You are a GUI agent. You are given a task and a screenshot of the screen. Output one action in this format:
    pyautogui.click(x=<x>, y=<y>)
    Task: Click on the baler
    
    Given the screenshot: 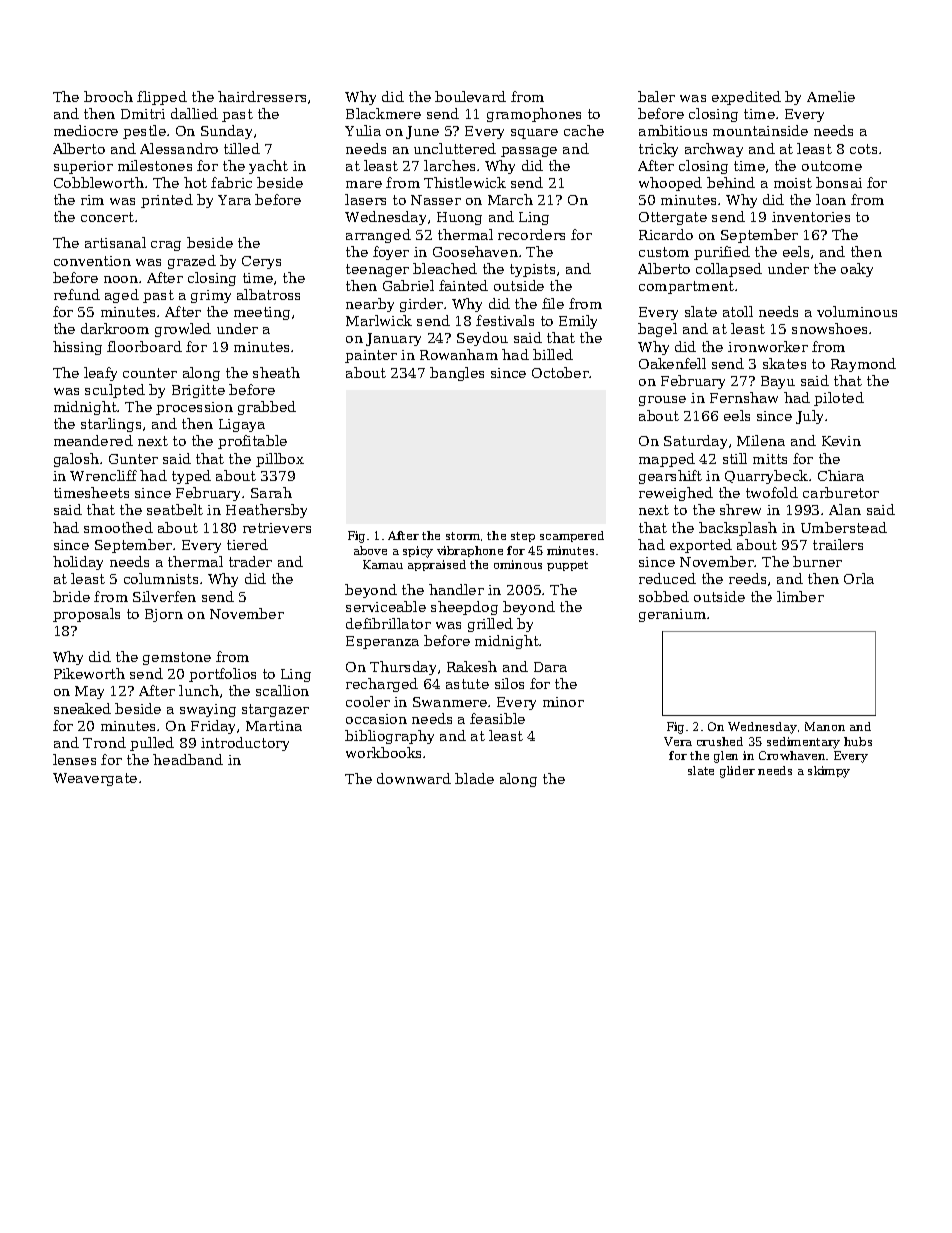 What is the action you would take?
    pyautogui.click(x=656, y=96)
